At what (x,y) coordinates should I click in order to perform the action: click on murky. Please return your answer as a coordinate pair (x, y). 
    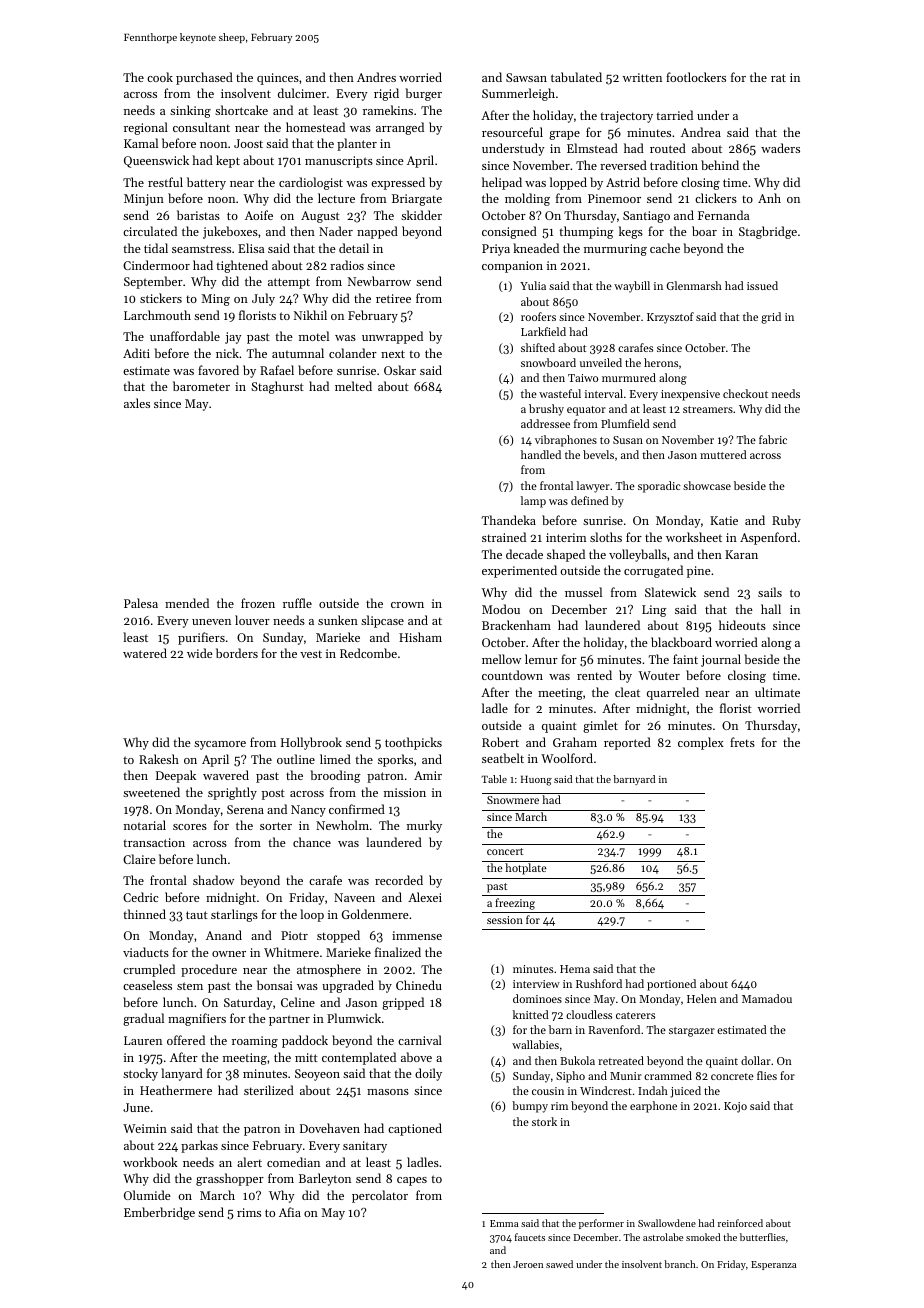
    Looking at the image, I should click on (424, 826).
